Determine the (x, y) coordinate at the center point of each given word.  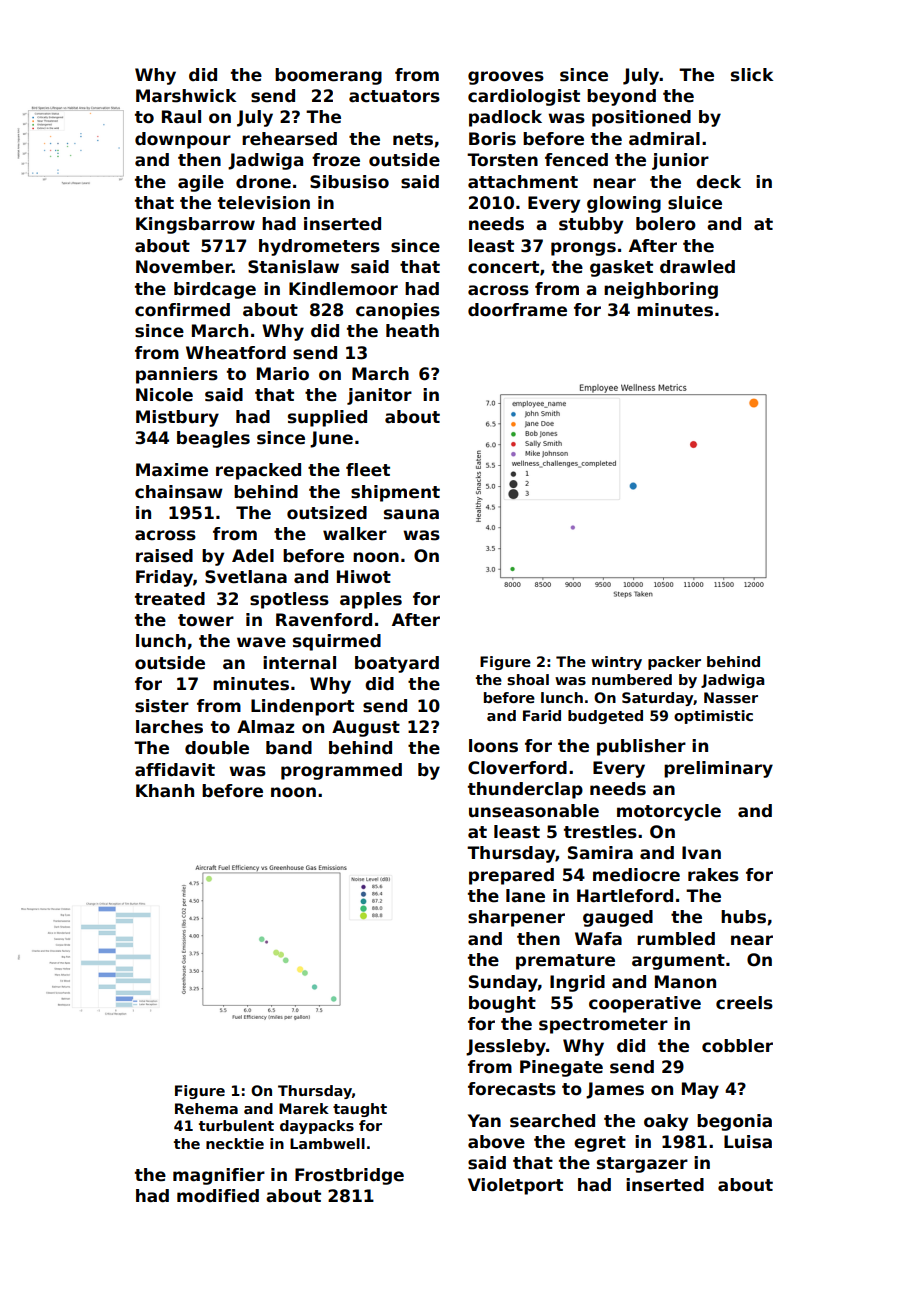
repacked (258, 471)
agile (201, 183)
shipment (395, 493)
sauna (411, 514)
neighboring (661, 290)
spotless (289, 600)
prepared (511, 876)
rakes (713, 875)
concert (503, 267)
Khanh (165, 791)
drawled (697, 267)
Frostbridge (349, 1176)
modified (218, 1196)
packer (674, 663)
